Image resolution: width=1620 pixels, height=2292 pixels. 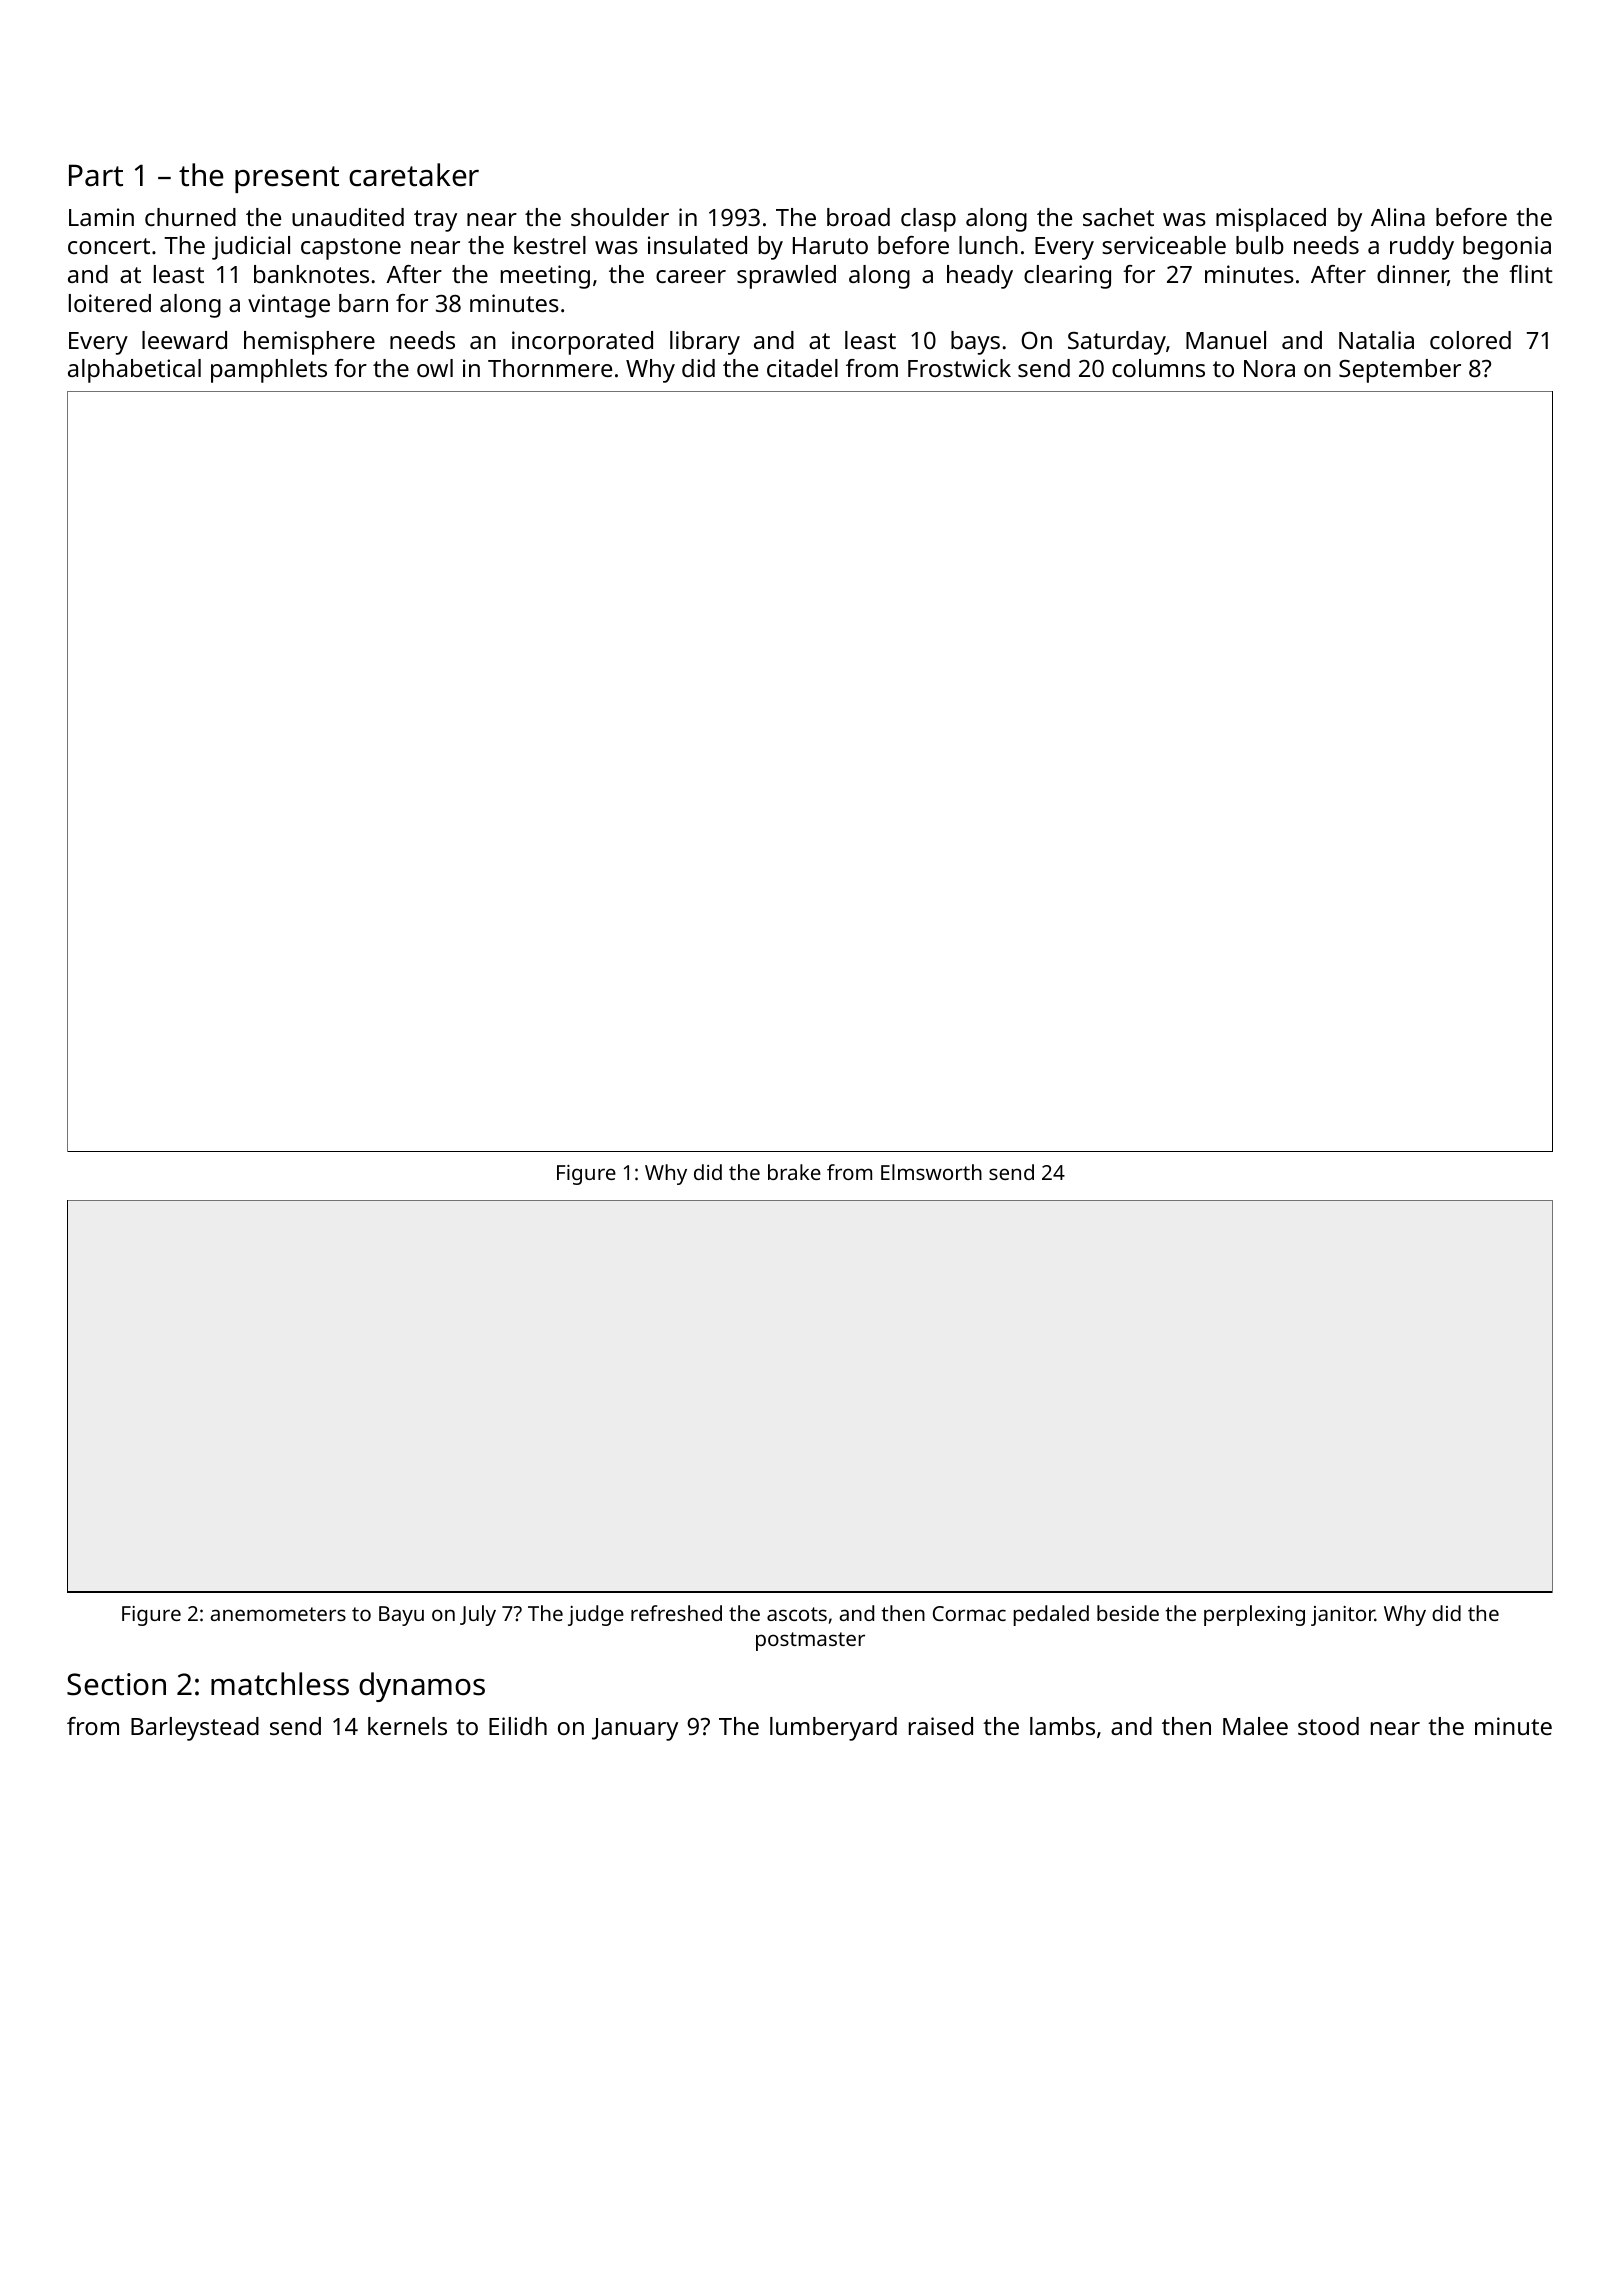 What do you see at coordinates (195, 1729) in the screenshot?
I see `Barleystead` at bounding box center [195, 1729].
